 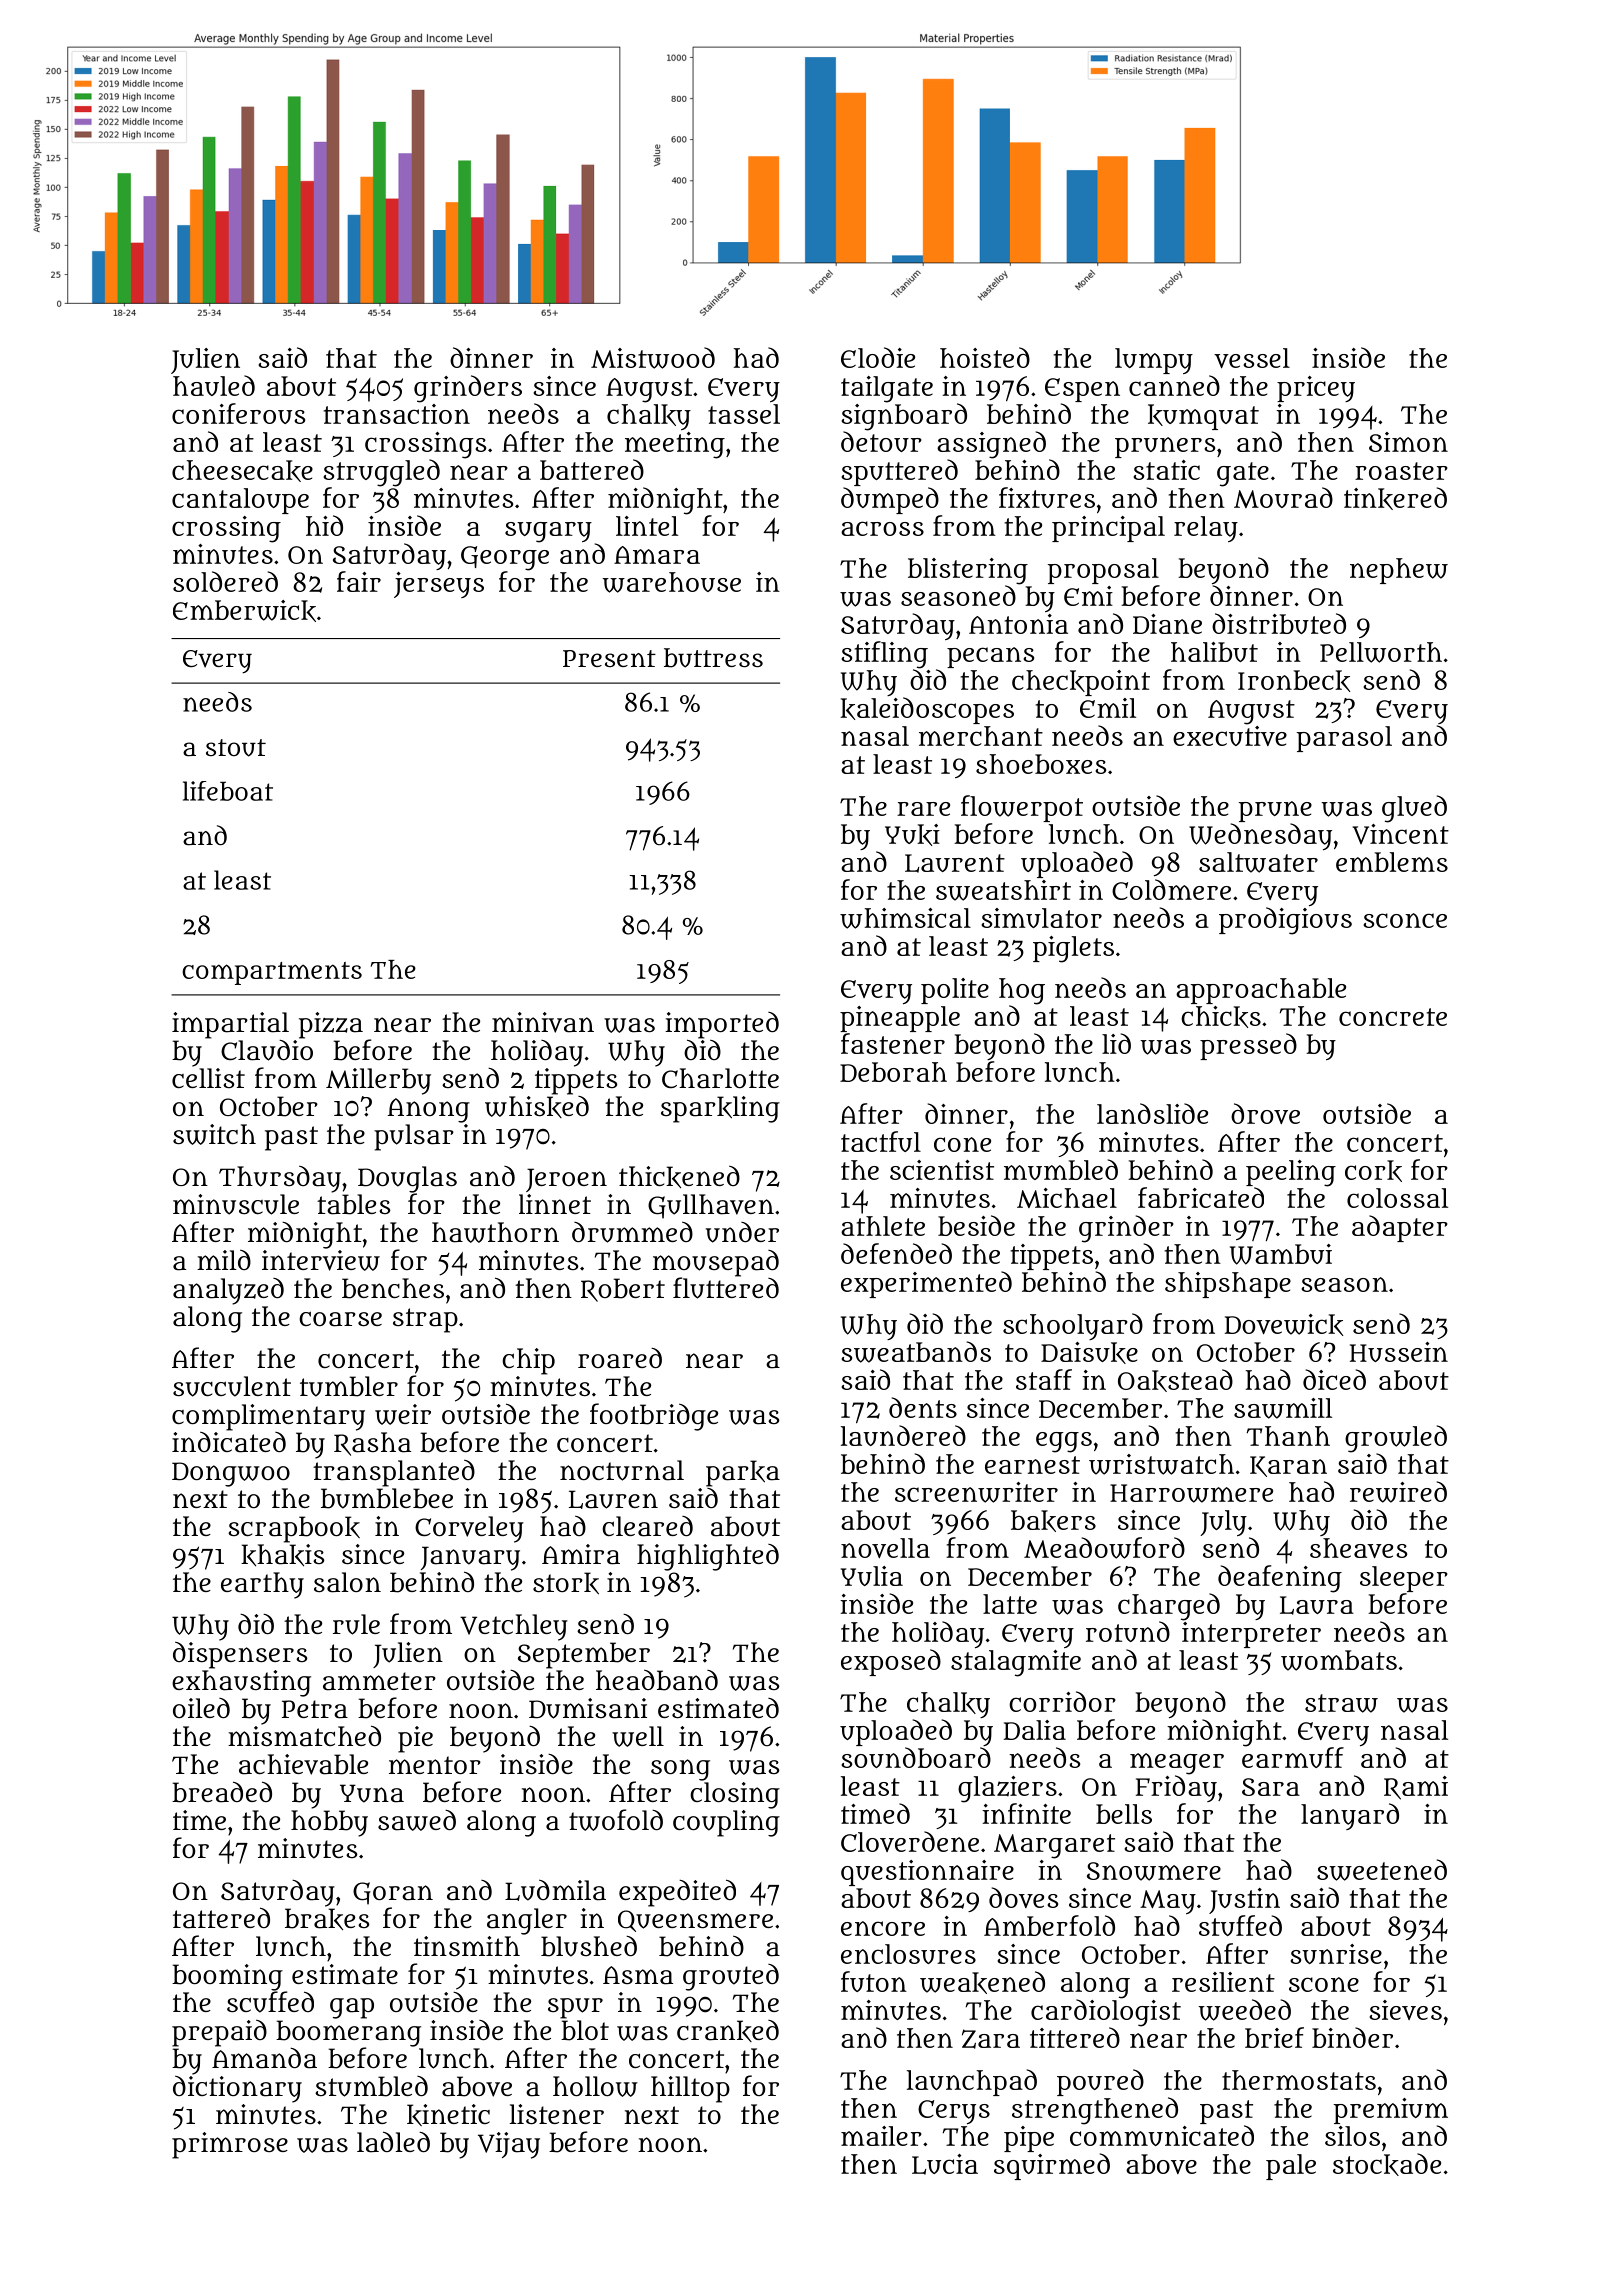 I want to click on kinetic, so click(x=448, y=2115).
